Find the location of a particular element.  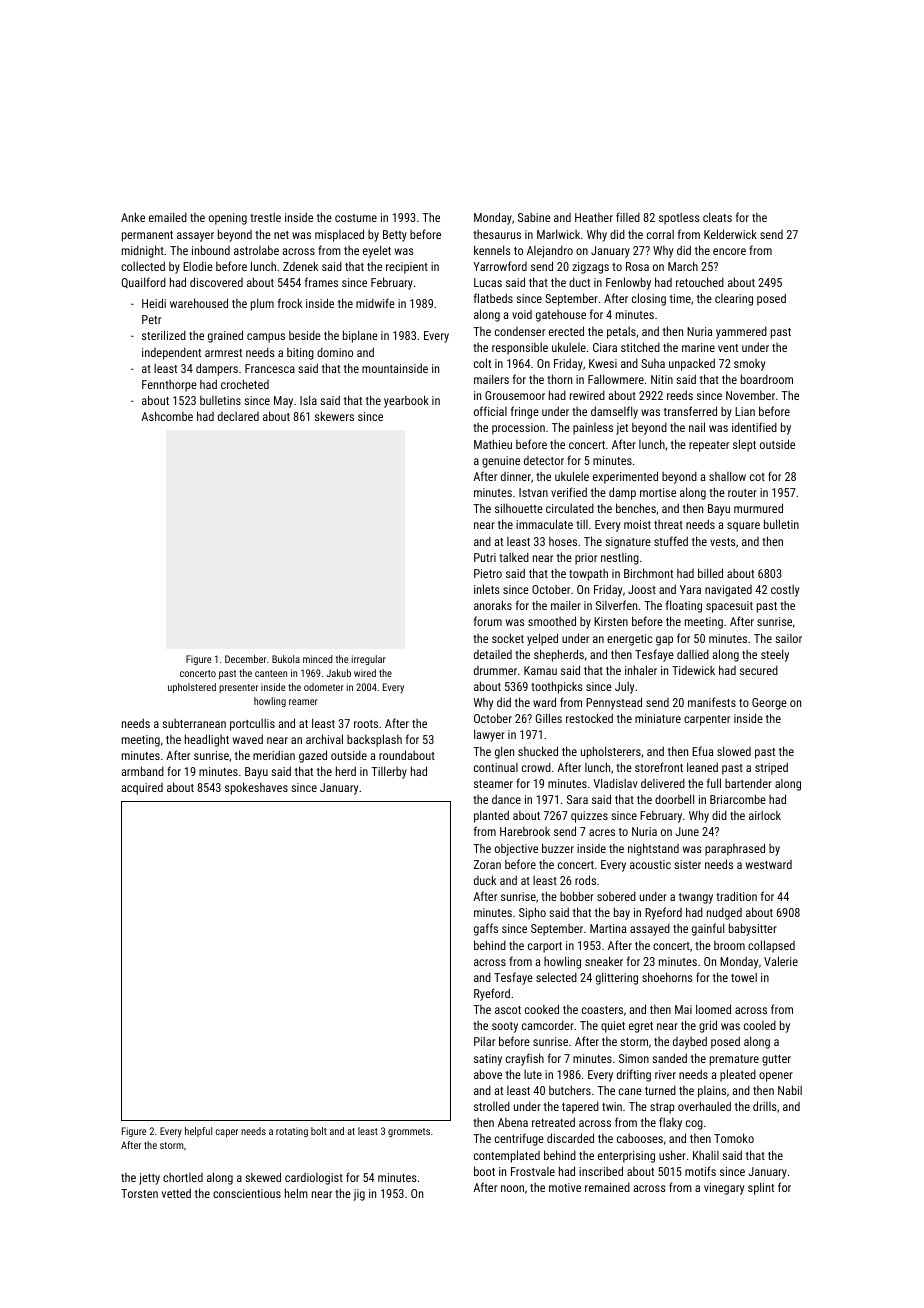

jig is located at coordinates (359, 1195).
